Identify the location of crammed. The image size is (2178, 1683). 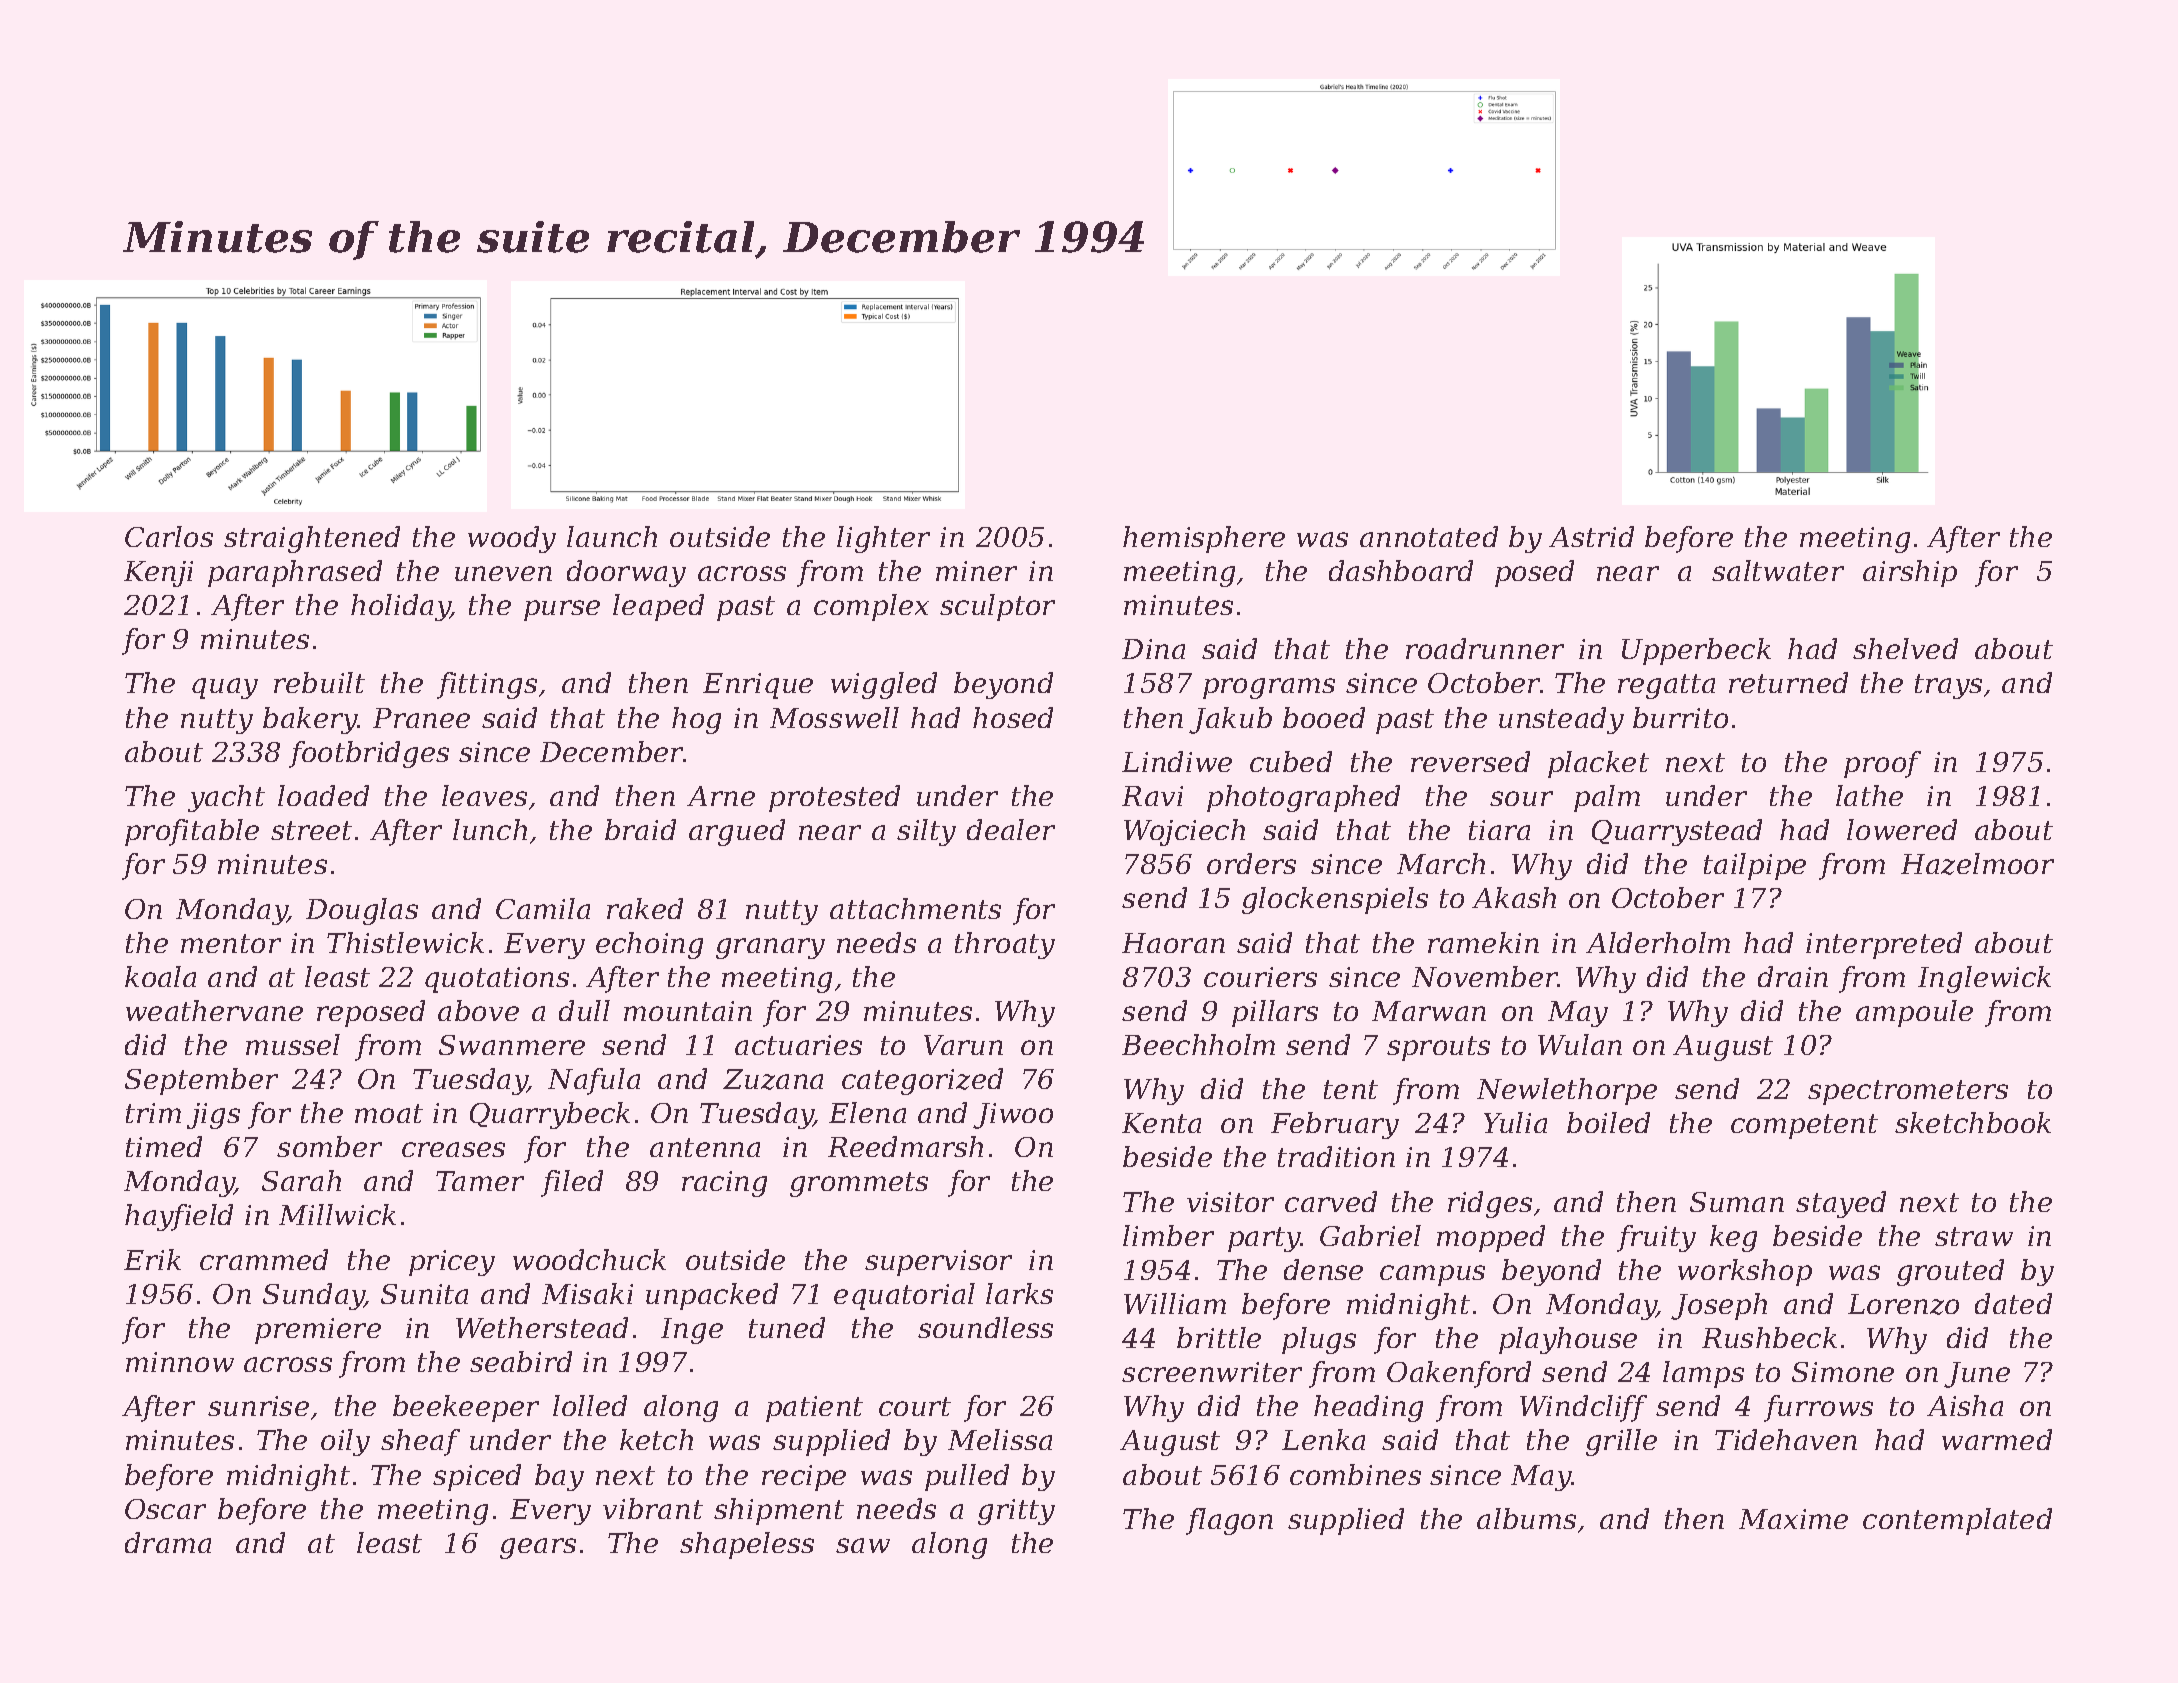
(264, 1259).
